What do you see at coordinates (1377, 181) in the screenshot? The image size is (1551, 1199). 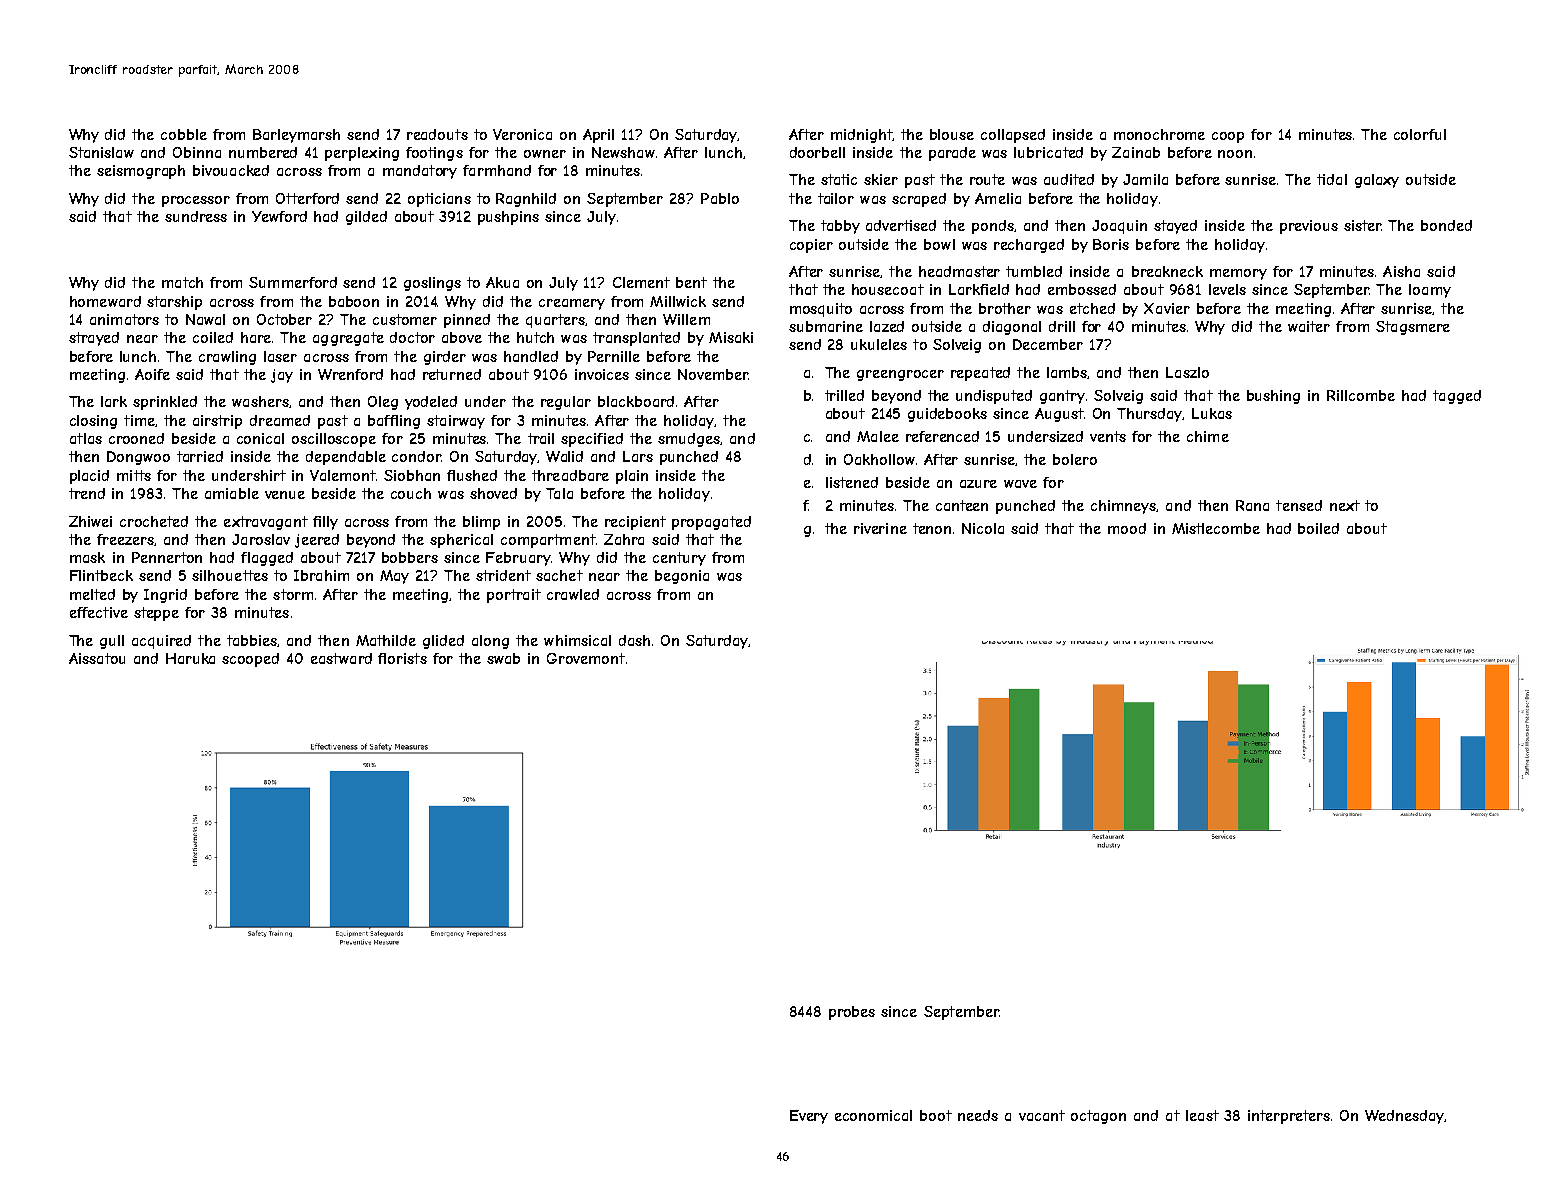 I see `galaxy` at bounding box center [1377, 181].
